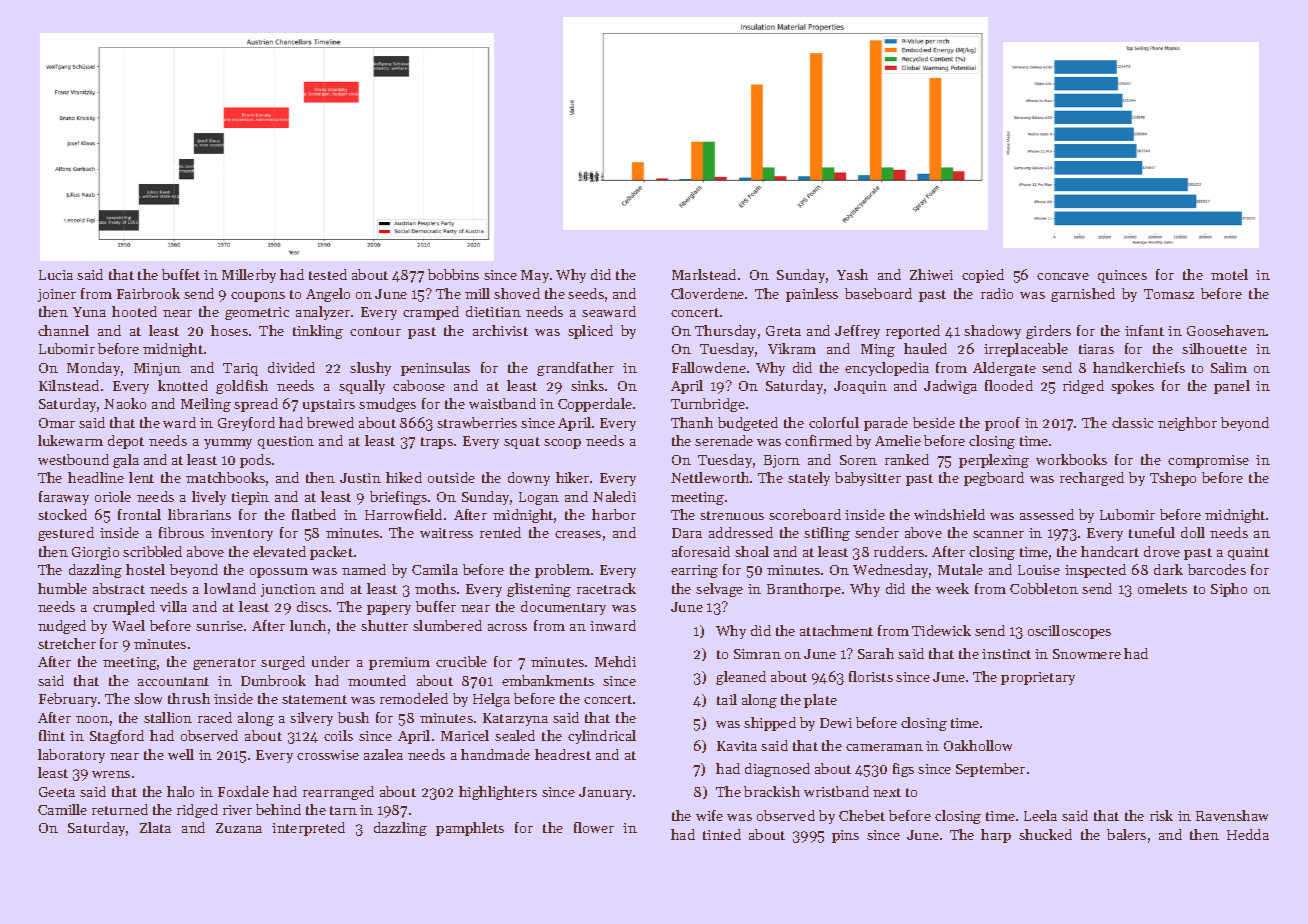 Image resolution: width=1308 pixels, height=924 pixels. Describe the element at coordinates (578, 534) in the screenshot. I see `creases` at that location.
